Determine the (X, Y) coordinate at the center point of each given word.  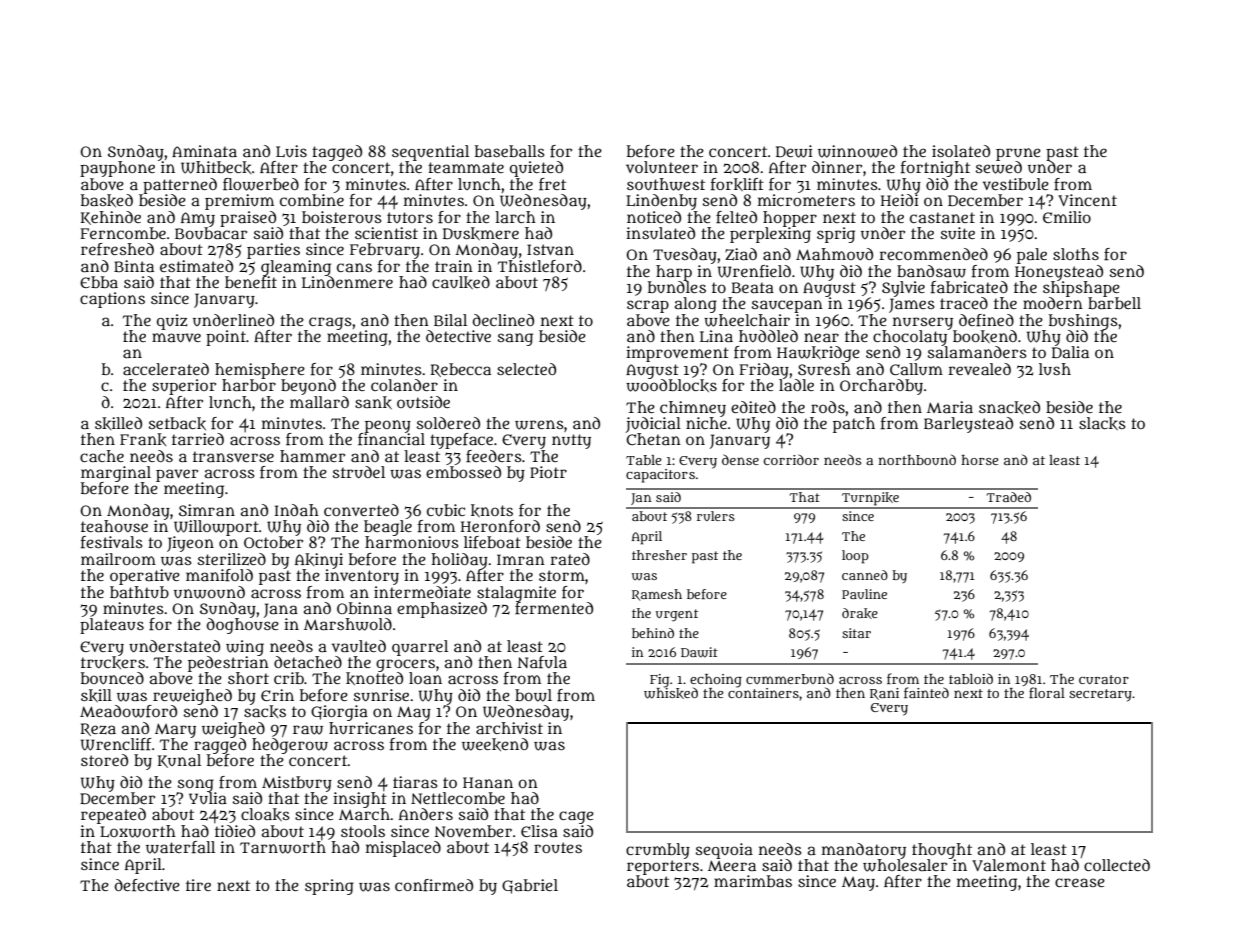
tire (198, 885)
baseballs (510, 151)
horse (980, 460)
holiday (460, 561)
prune (1018, 154)
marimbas (753, 881)
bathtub (139, 592)
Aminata (204, 151)
